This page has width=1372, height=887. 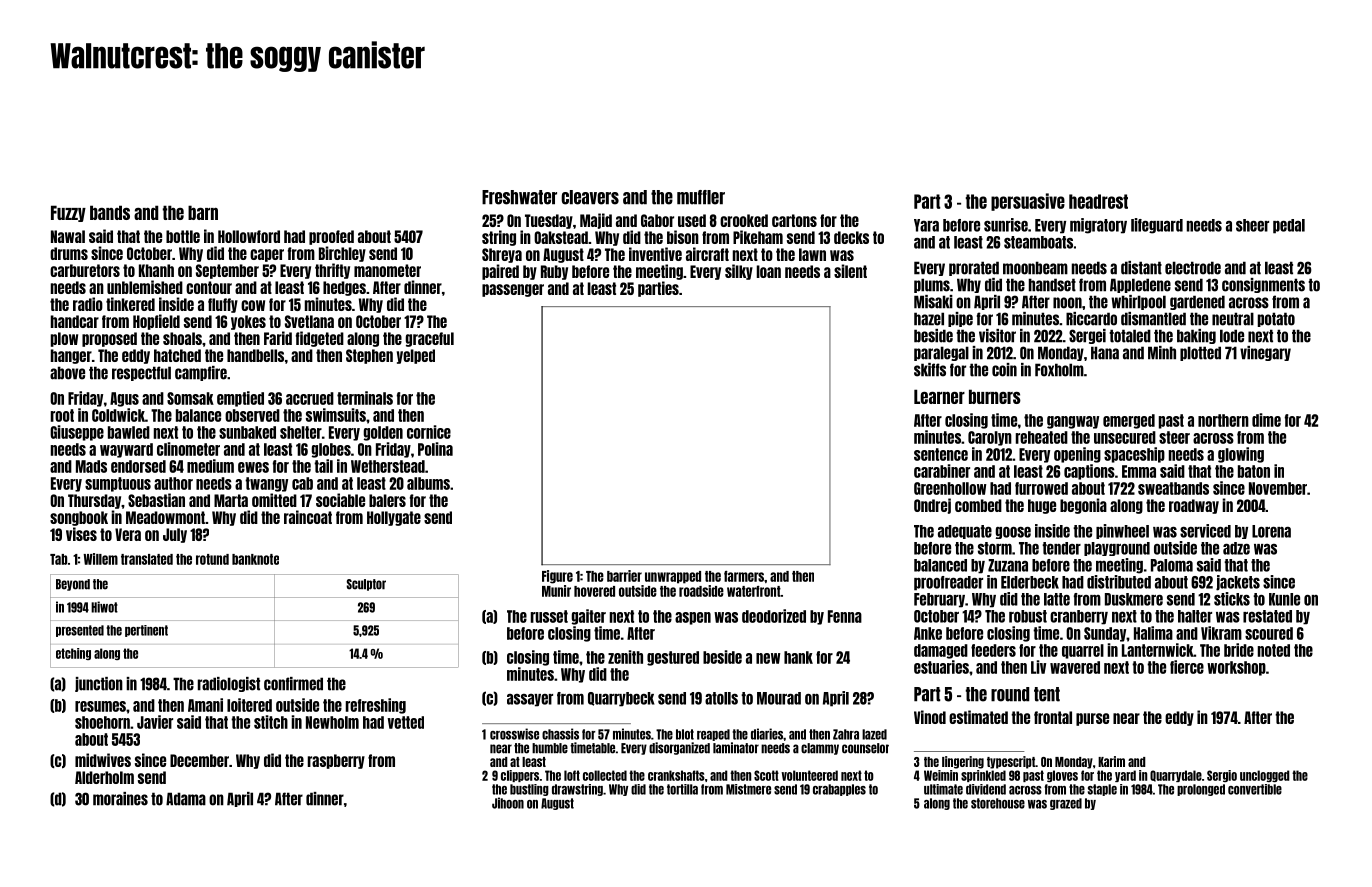 I want to click on tortilla, so click(x=682, y=789).
